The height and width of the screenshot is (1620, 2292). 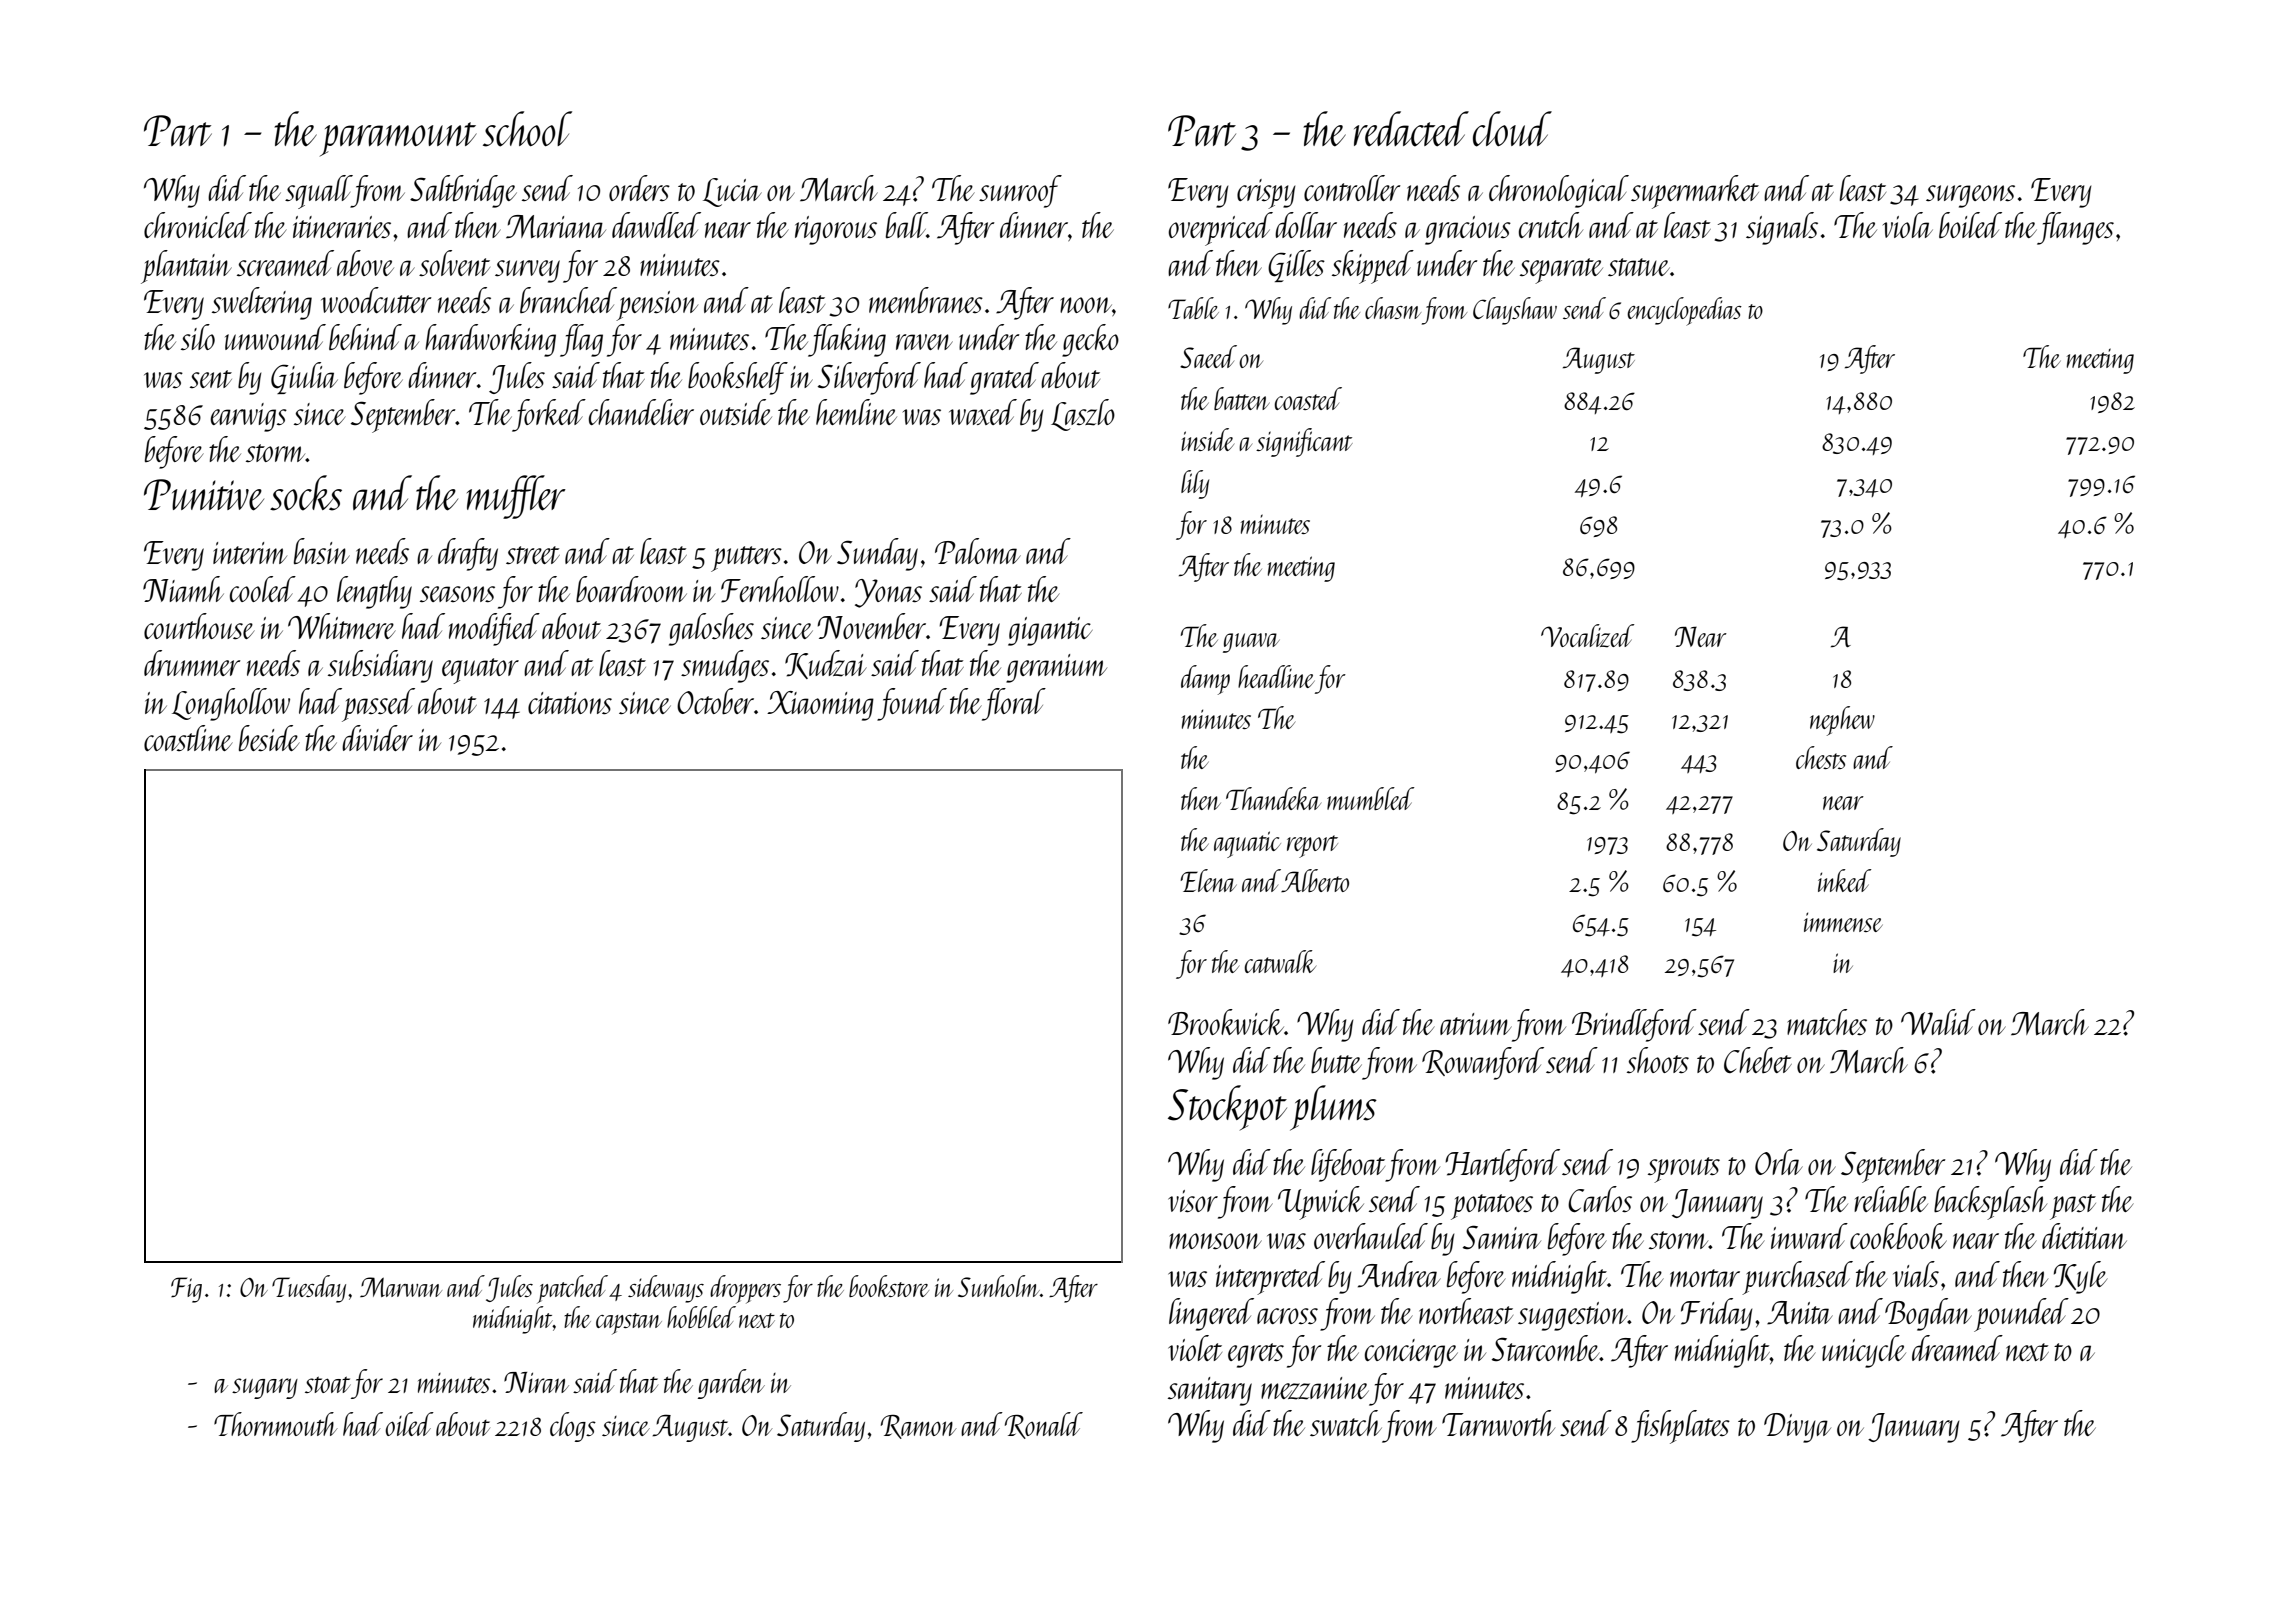 What do you see at coordinates (1551, 225) in the screenshot?
I see `crutch` at bounding box center [1551, 225].
